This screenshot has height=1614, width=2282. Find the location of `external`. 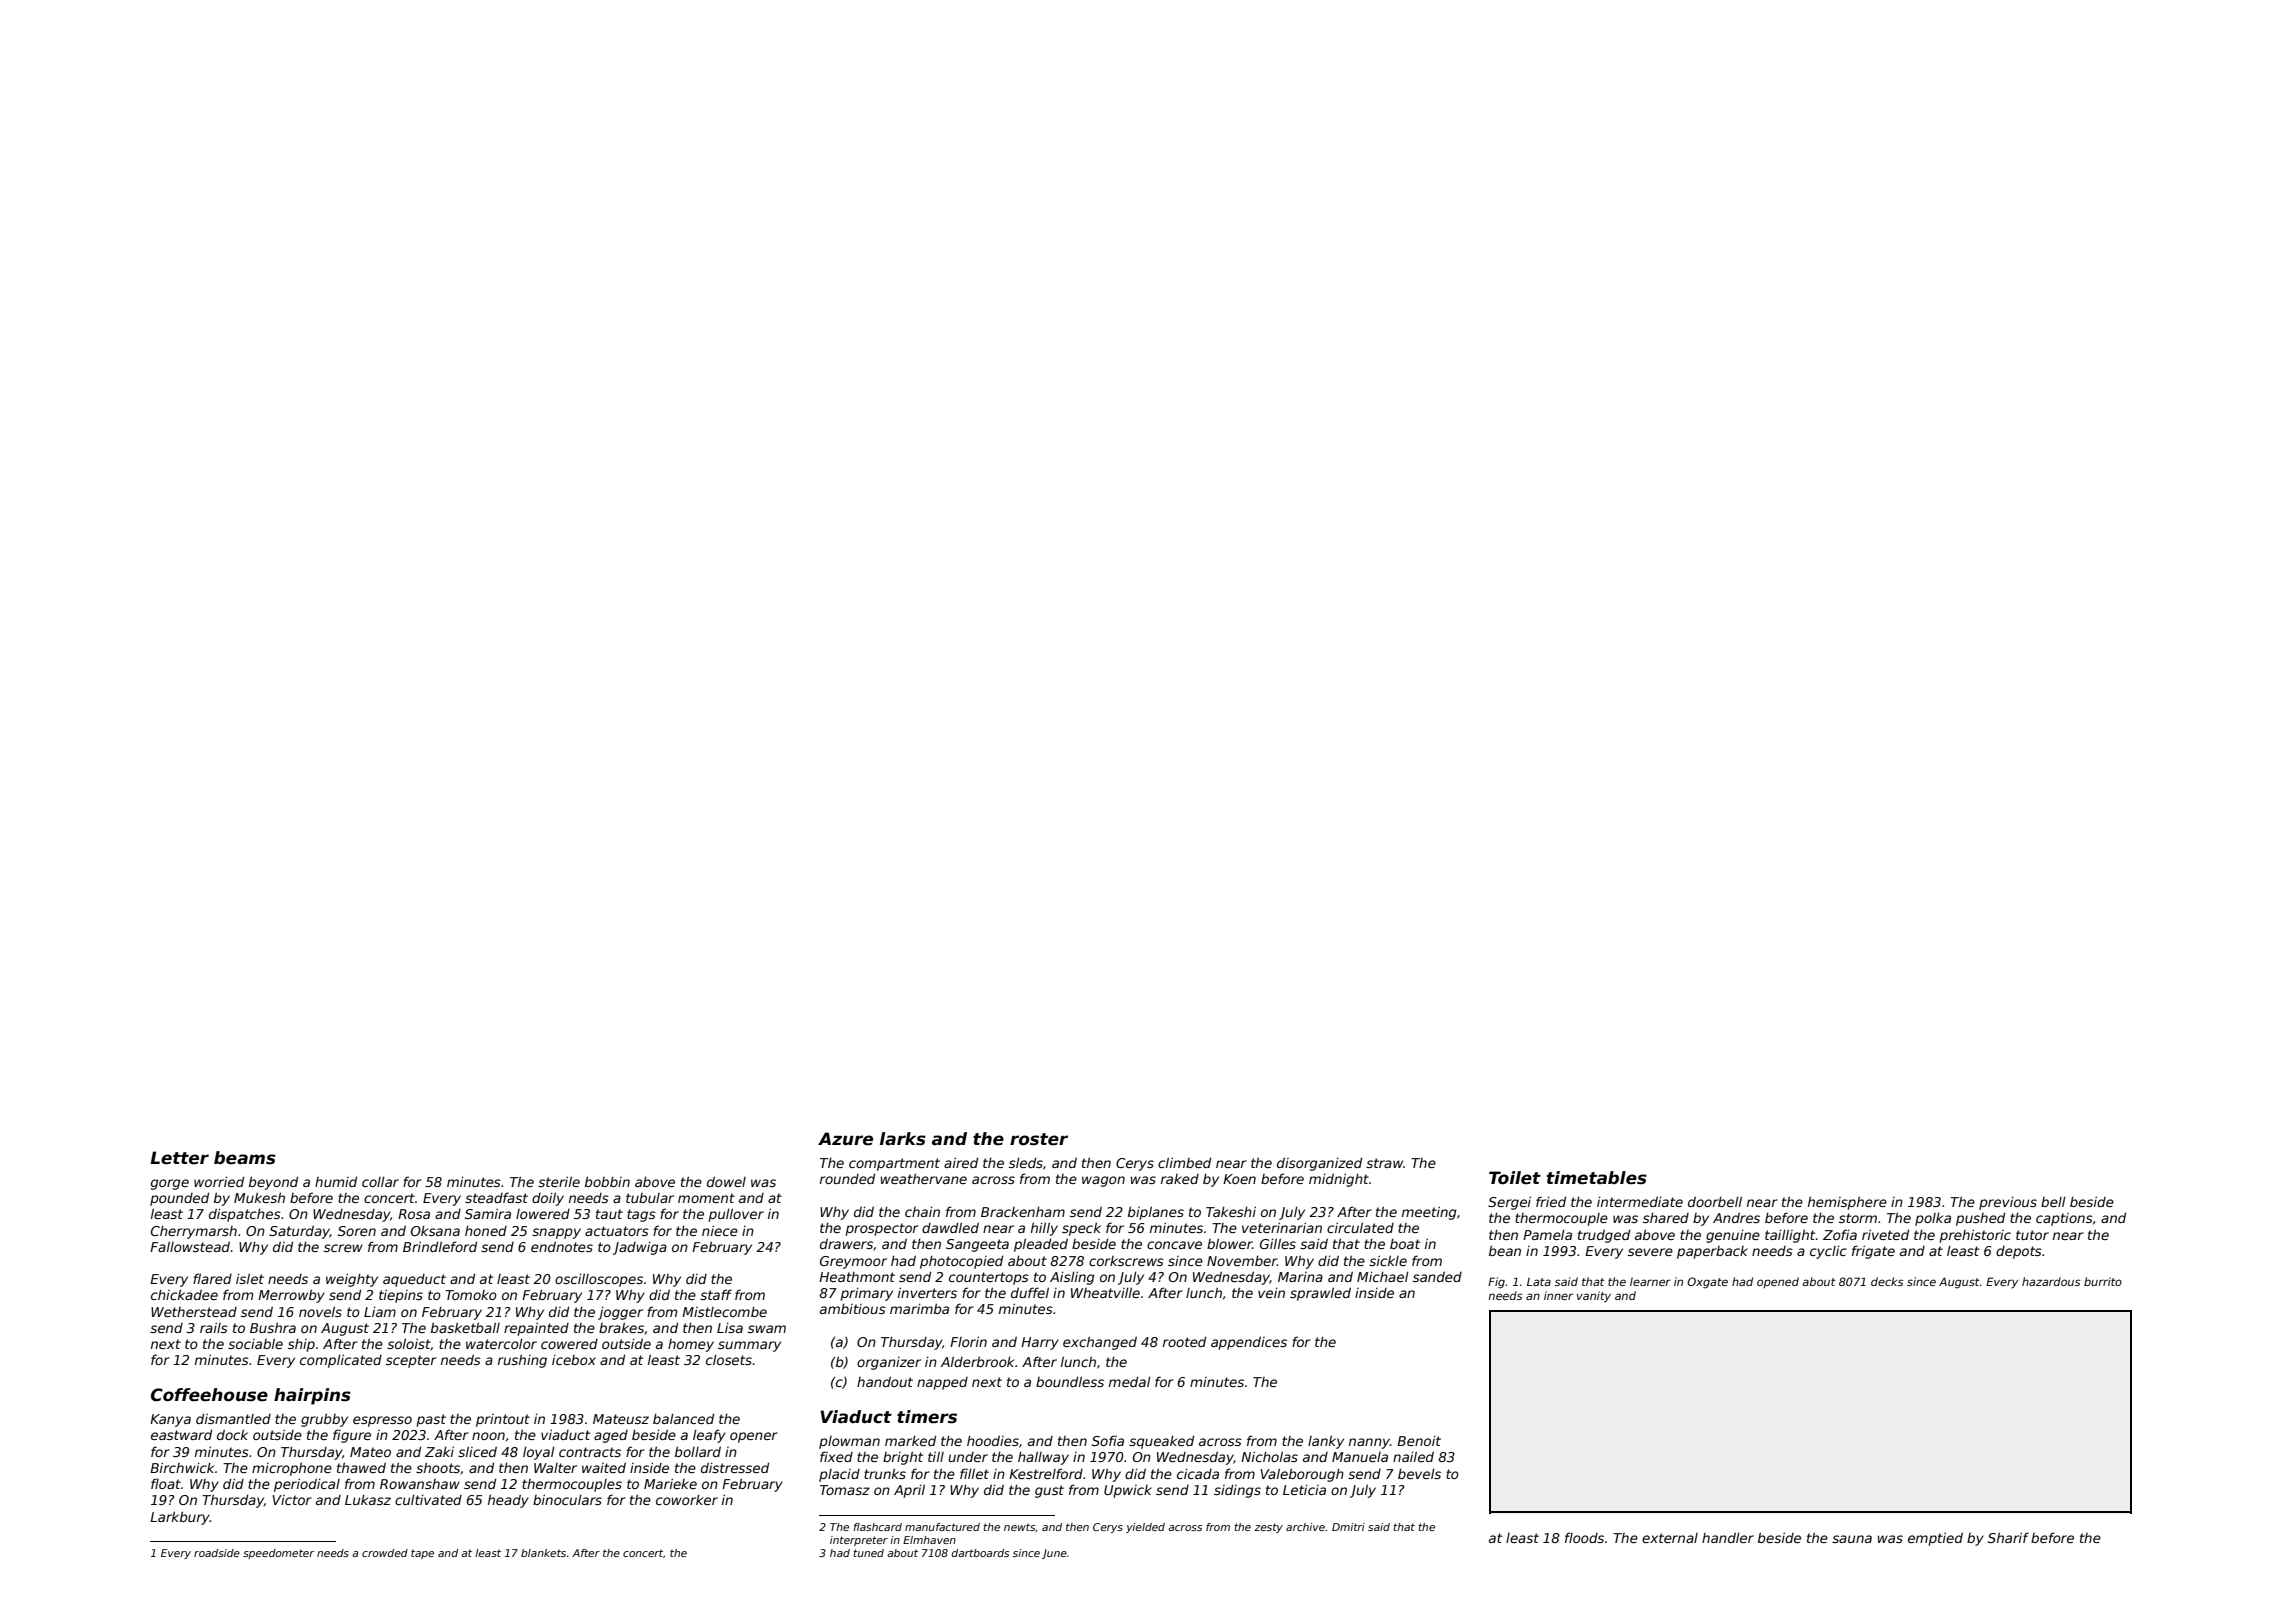

external is located at coordinates (1670, 1538).
